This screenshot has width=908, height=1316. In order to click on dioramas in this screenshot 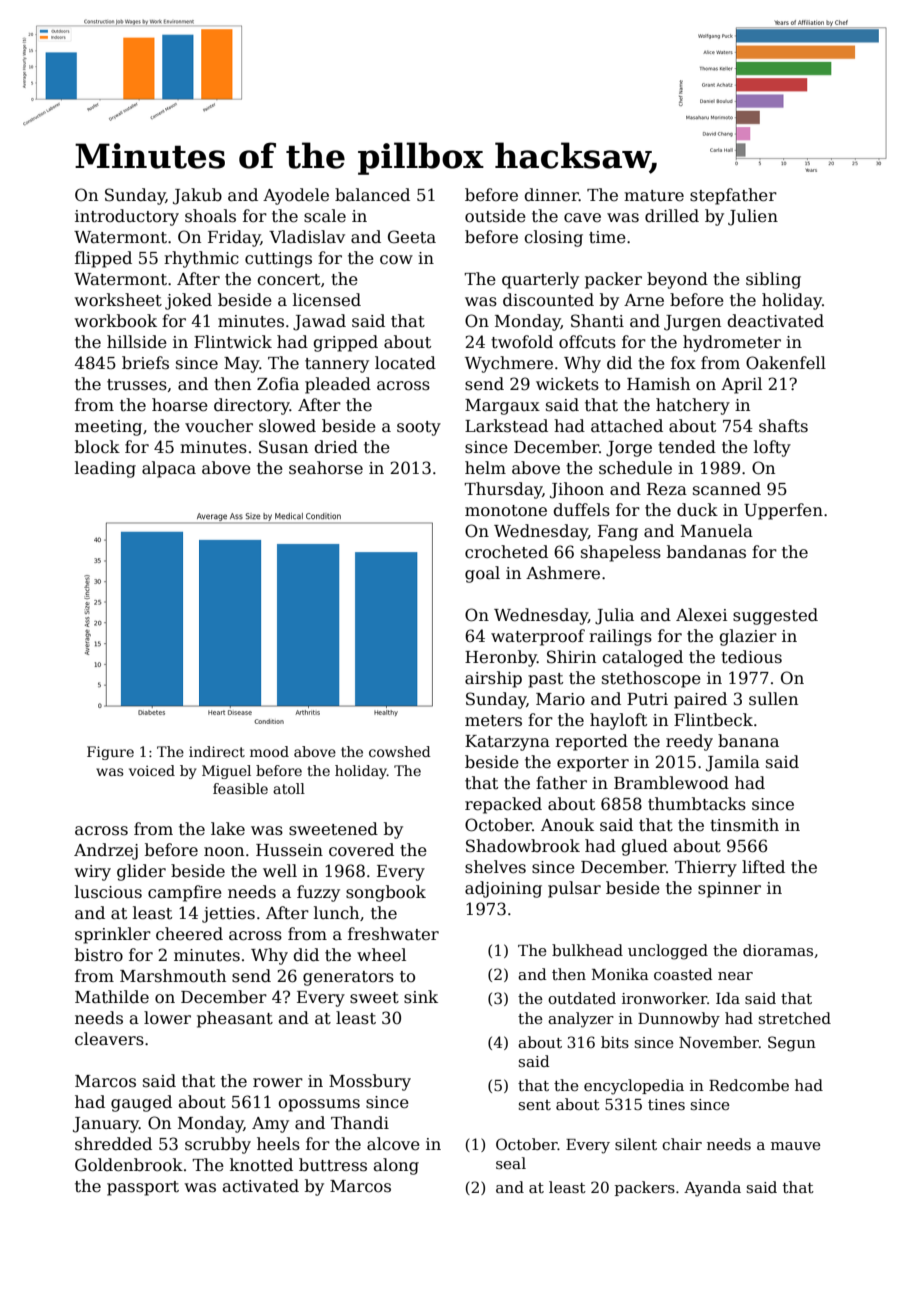, I will do `click(778, 950)`.
